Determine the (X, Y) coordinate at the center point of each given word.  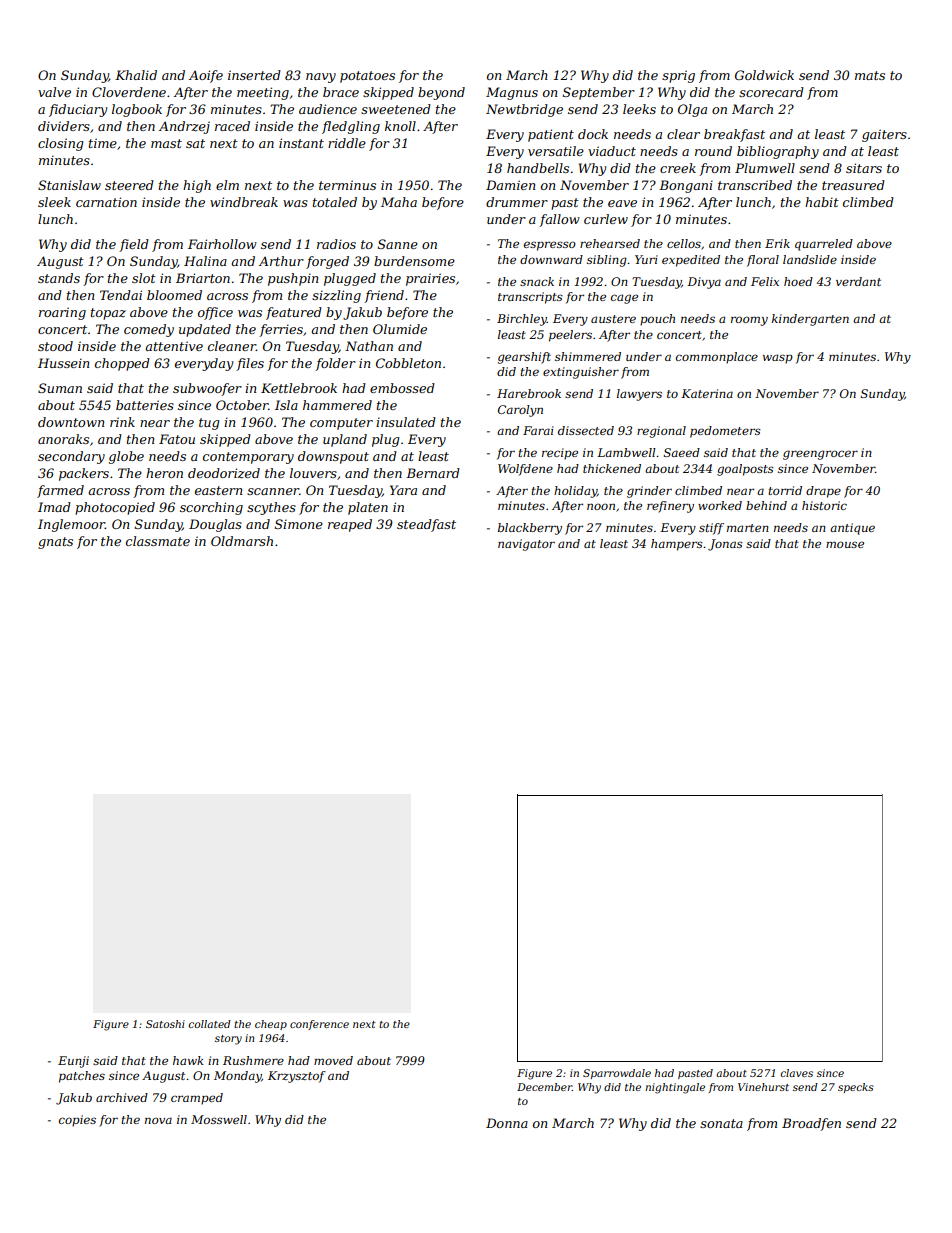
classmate (158, 541)
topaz (108, 314)
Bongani (686, 186)
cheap (271, 1025)
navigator (526, 545)
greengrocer (820, 455)
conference (319, 1025)
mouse (845, 544)
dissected (586, 430)
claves (797, 1073)
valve (54, 92)
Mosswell (219, 1119)
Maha (399, 202)
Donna (507, 1123)
